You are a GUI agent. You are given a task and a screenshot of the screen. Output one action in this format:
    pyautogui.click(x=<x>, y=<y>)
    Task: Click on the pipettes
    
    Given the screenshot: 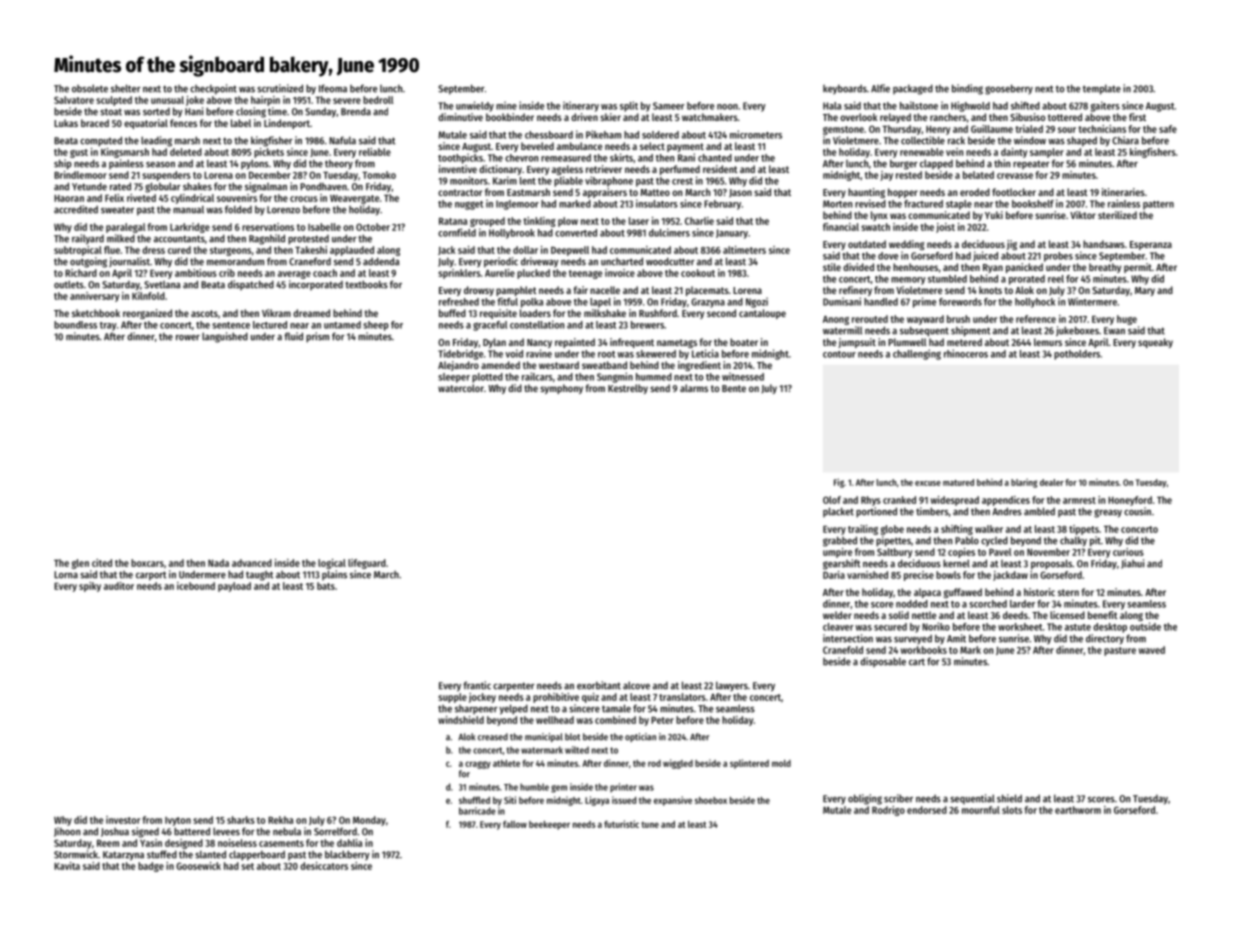 What is the action you would take?
    pyautogui.click(x=893, y=541)
